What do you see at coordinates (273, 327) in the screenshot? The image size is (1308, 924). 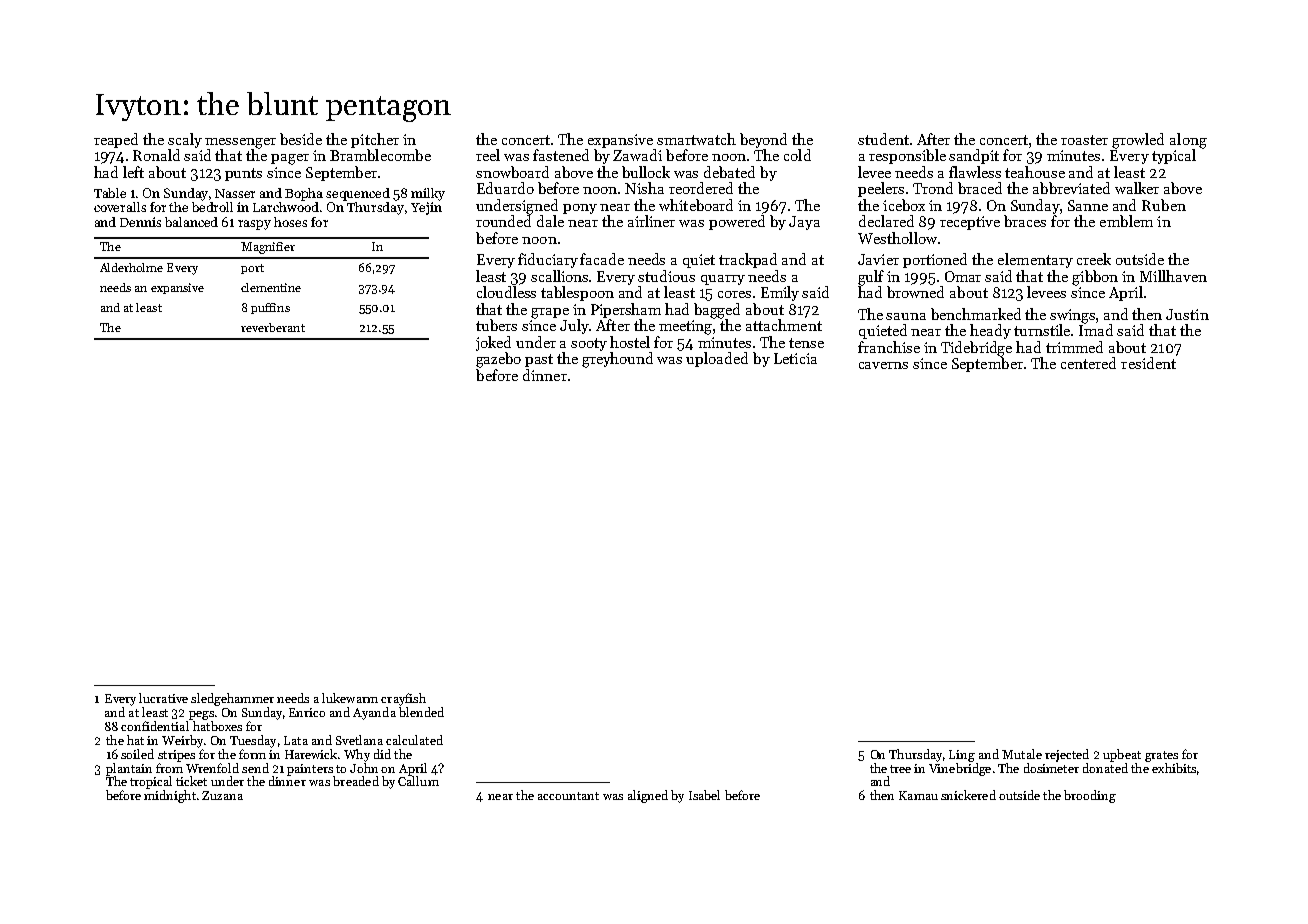 I see `reverberant` at bounding box center [273, 327].
